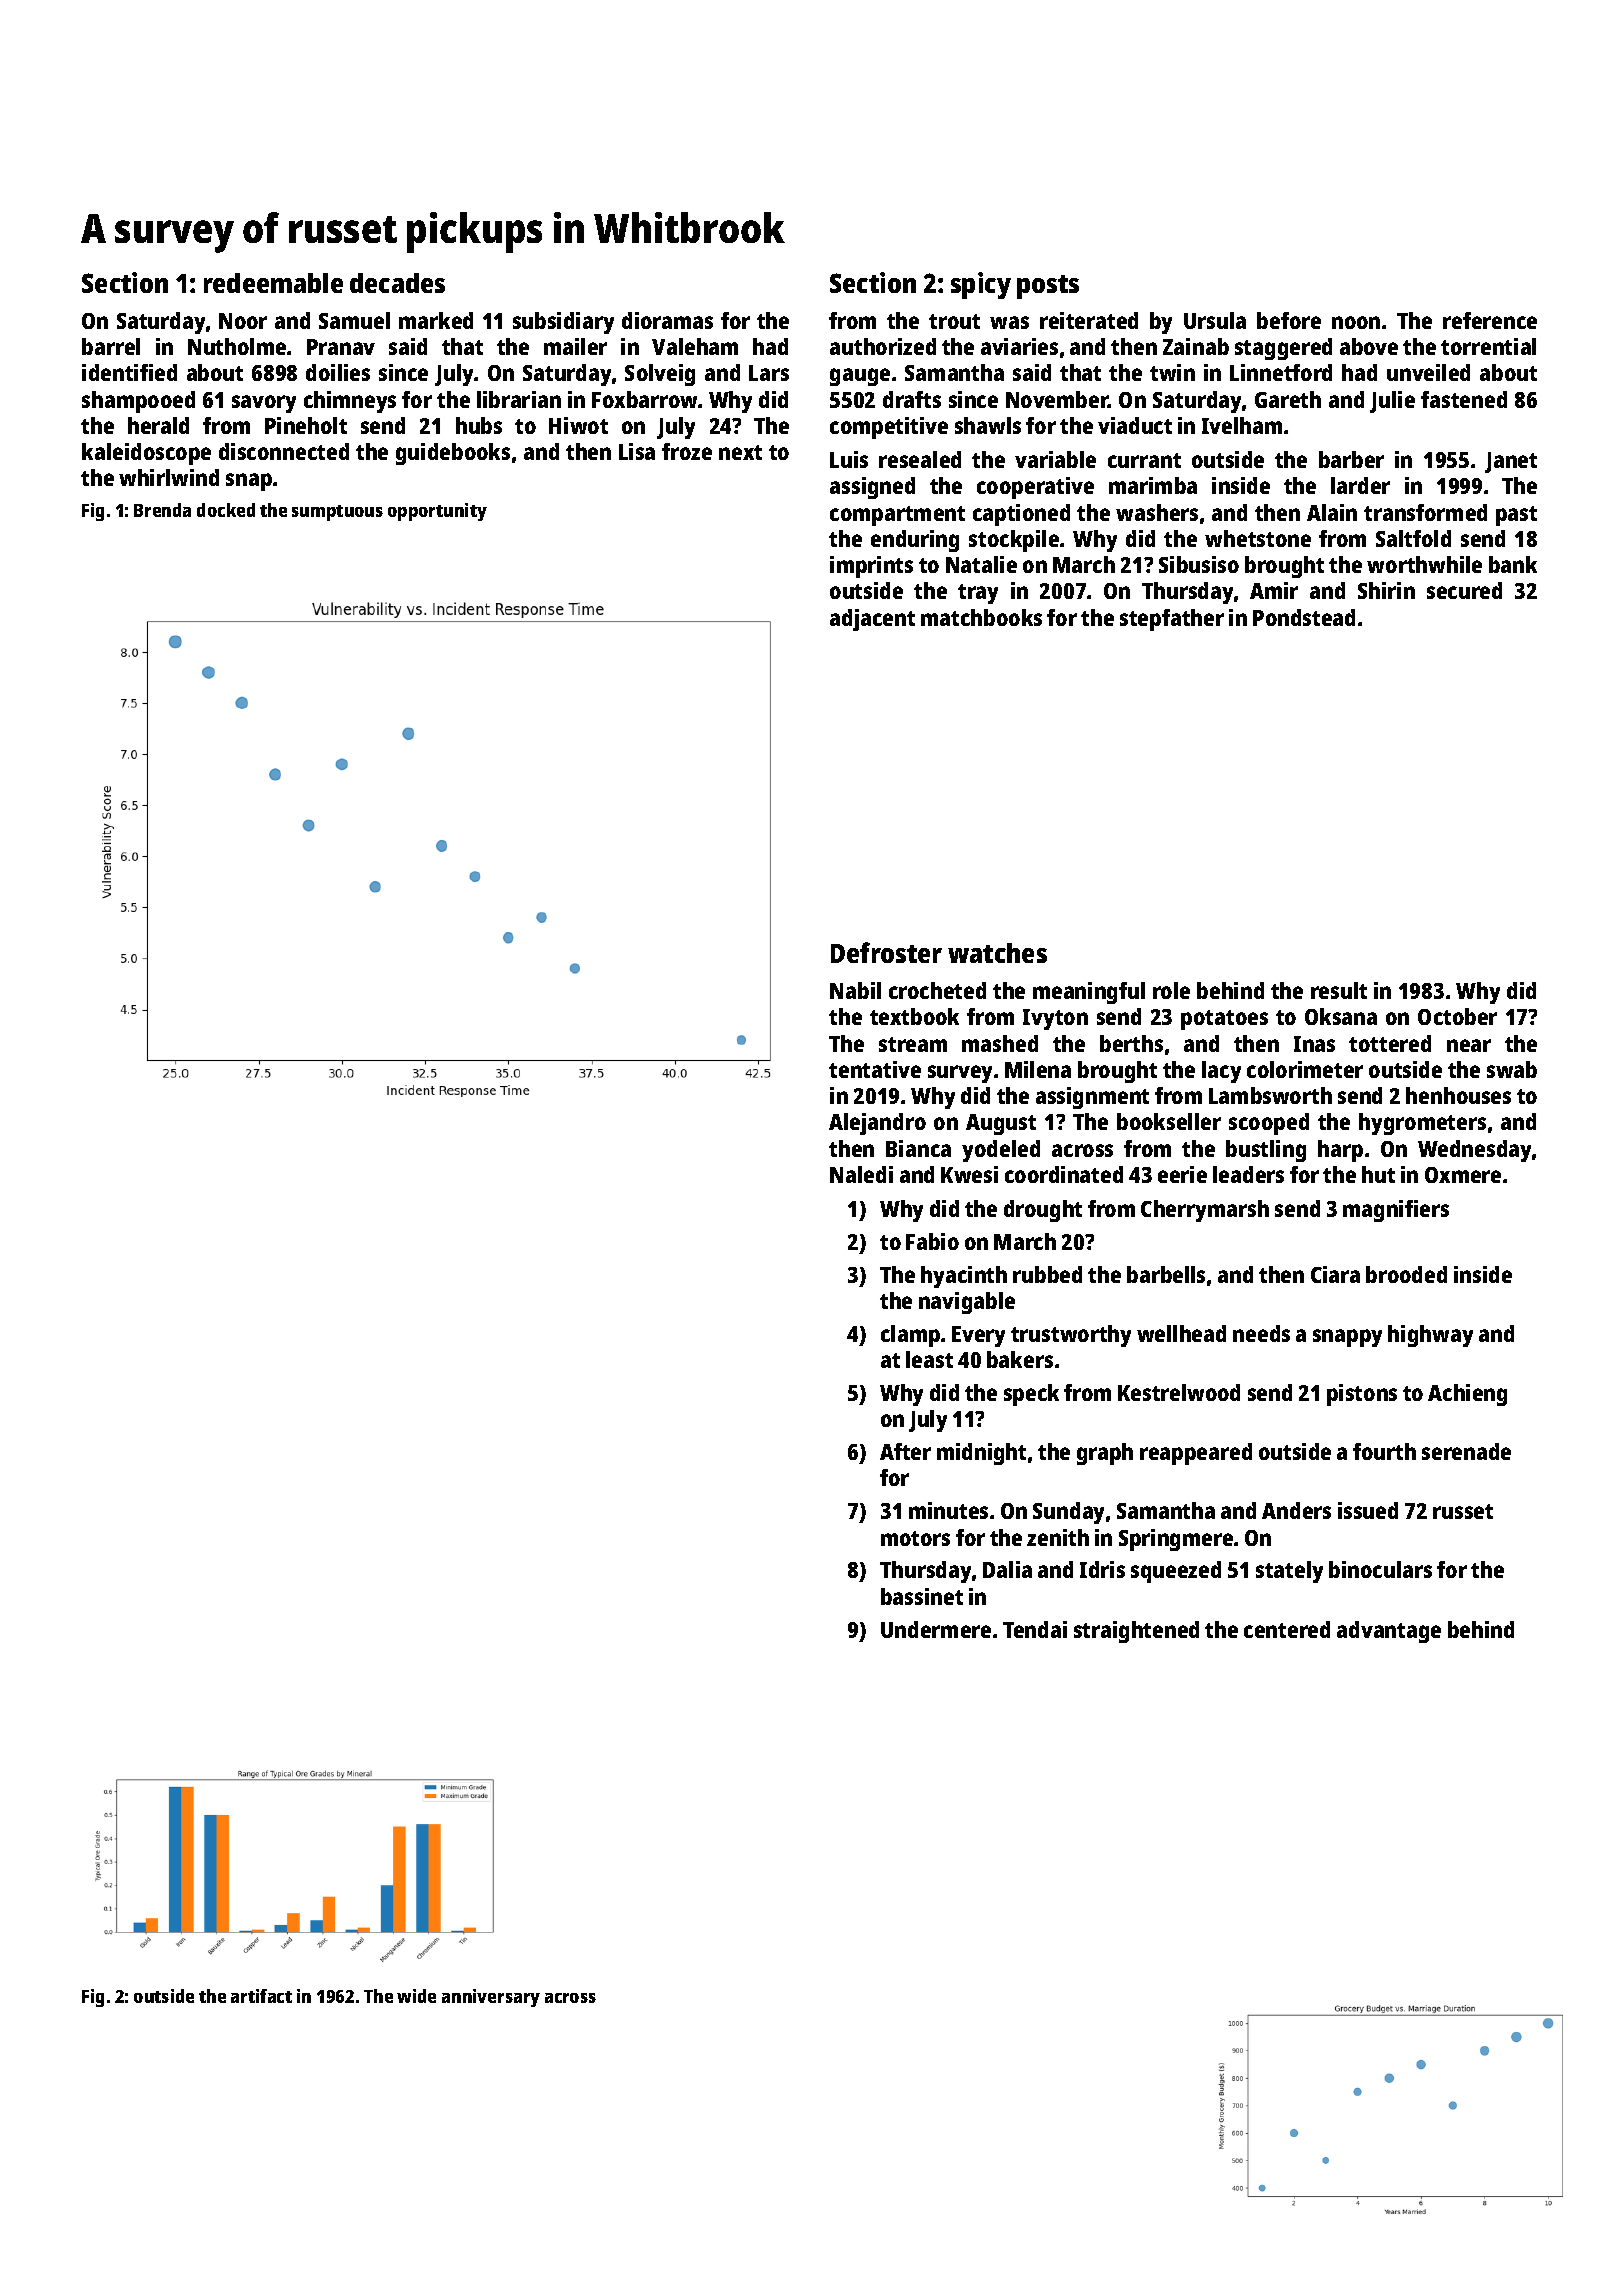  I want to click on Undermere, so click(936, 1629).
